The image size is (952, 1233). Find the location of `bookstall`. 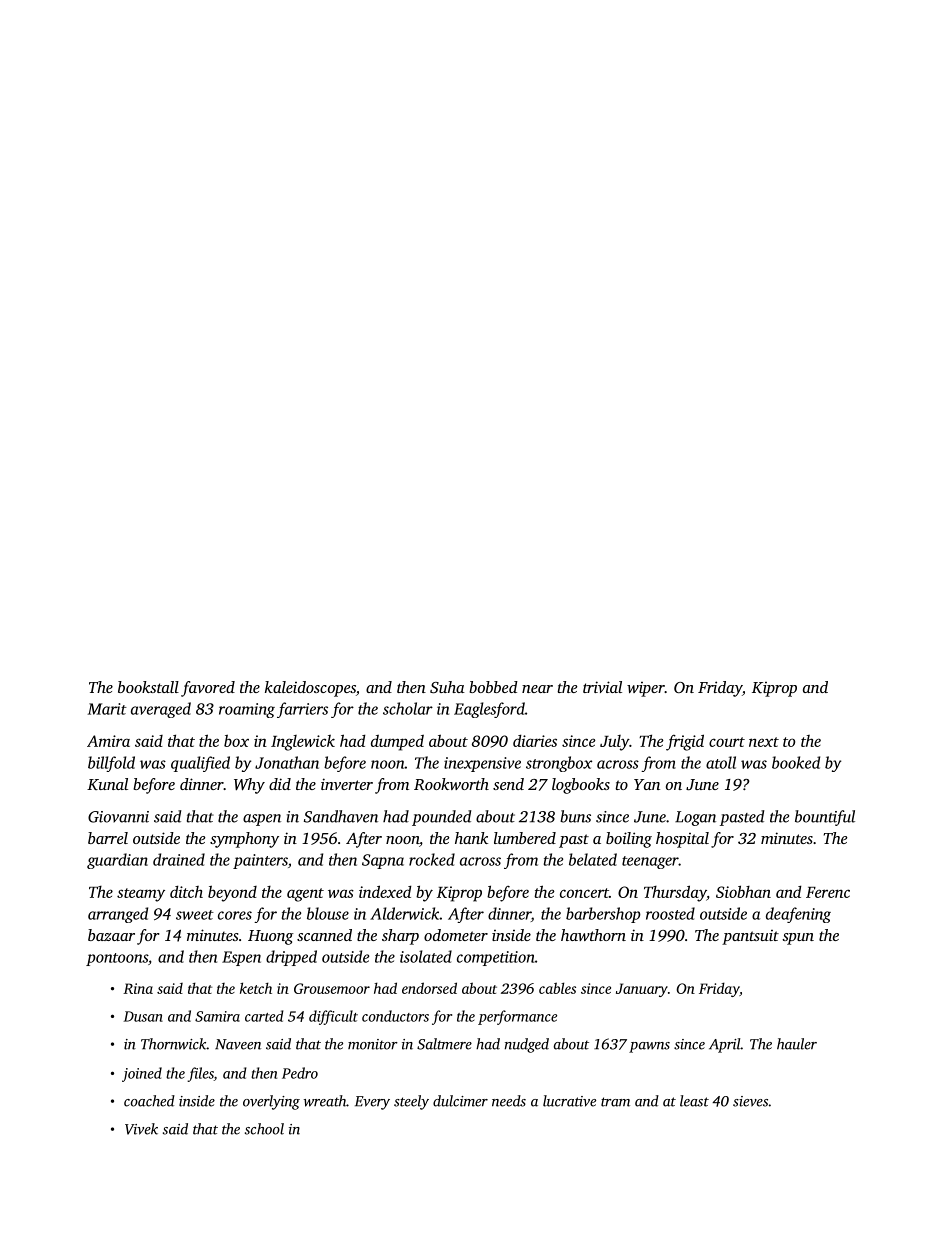

bookstall is located at coordinates (148, 687).
